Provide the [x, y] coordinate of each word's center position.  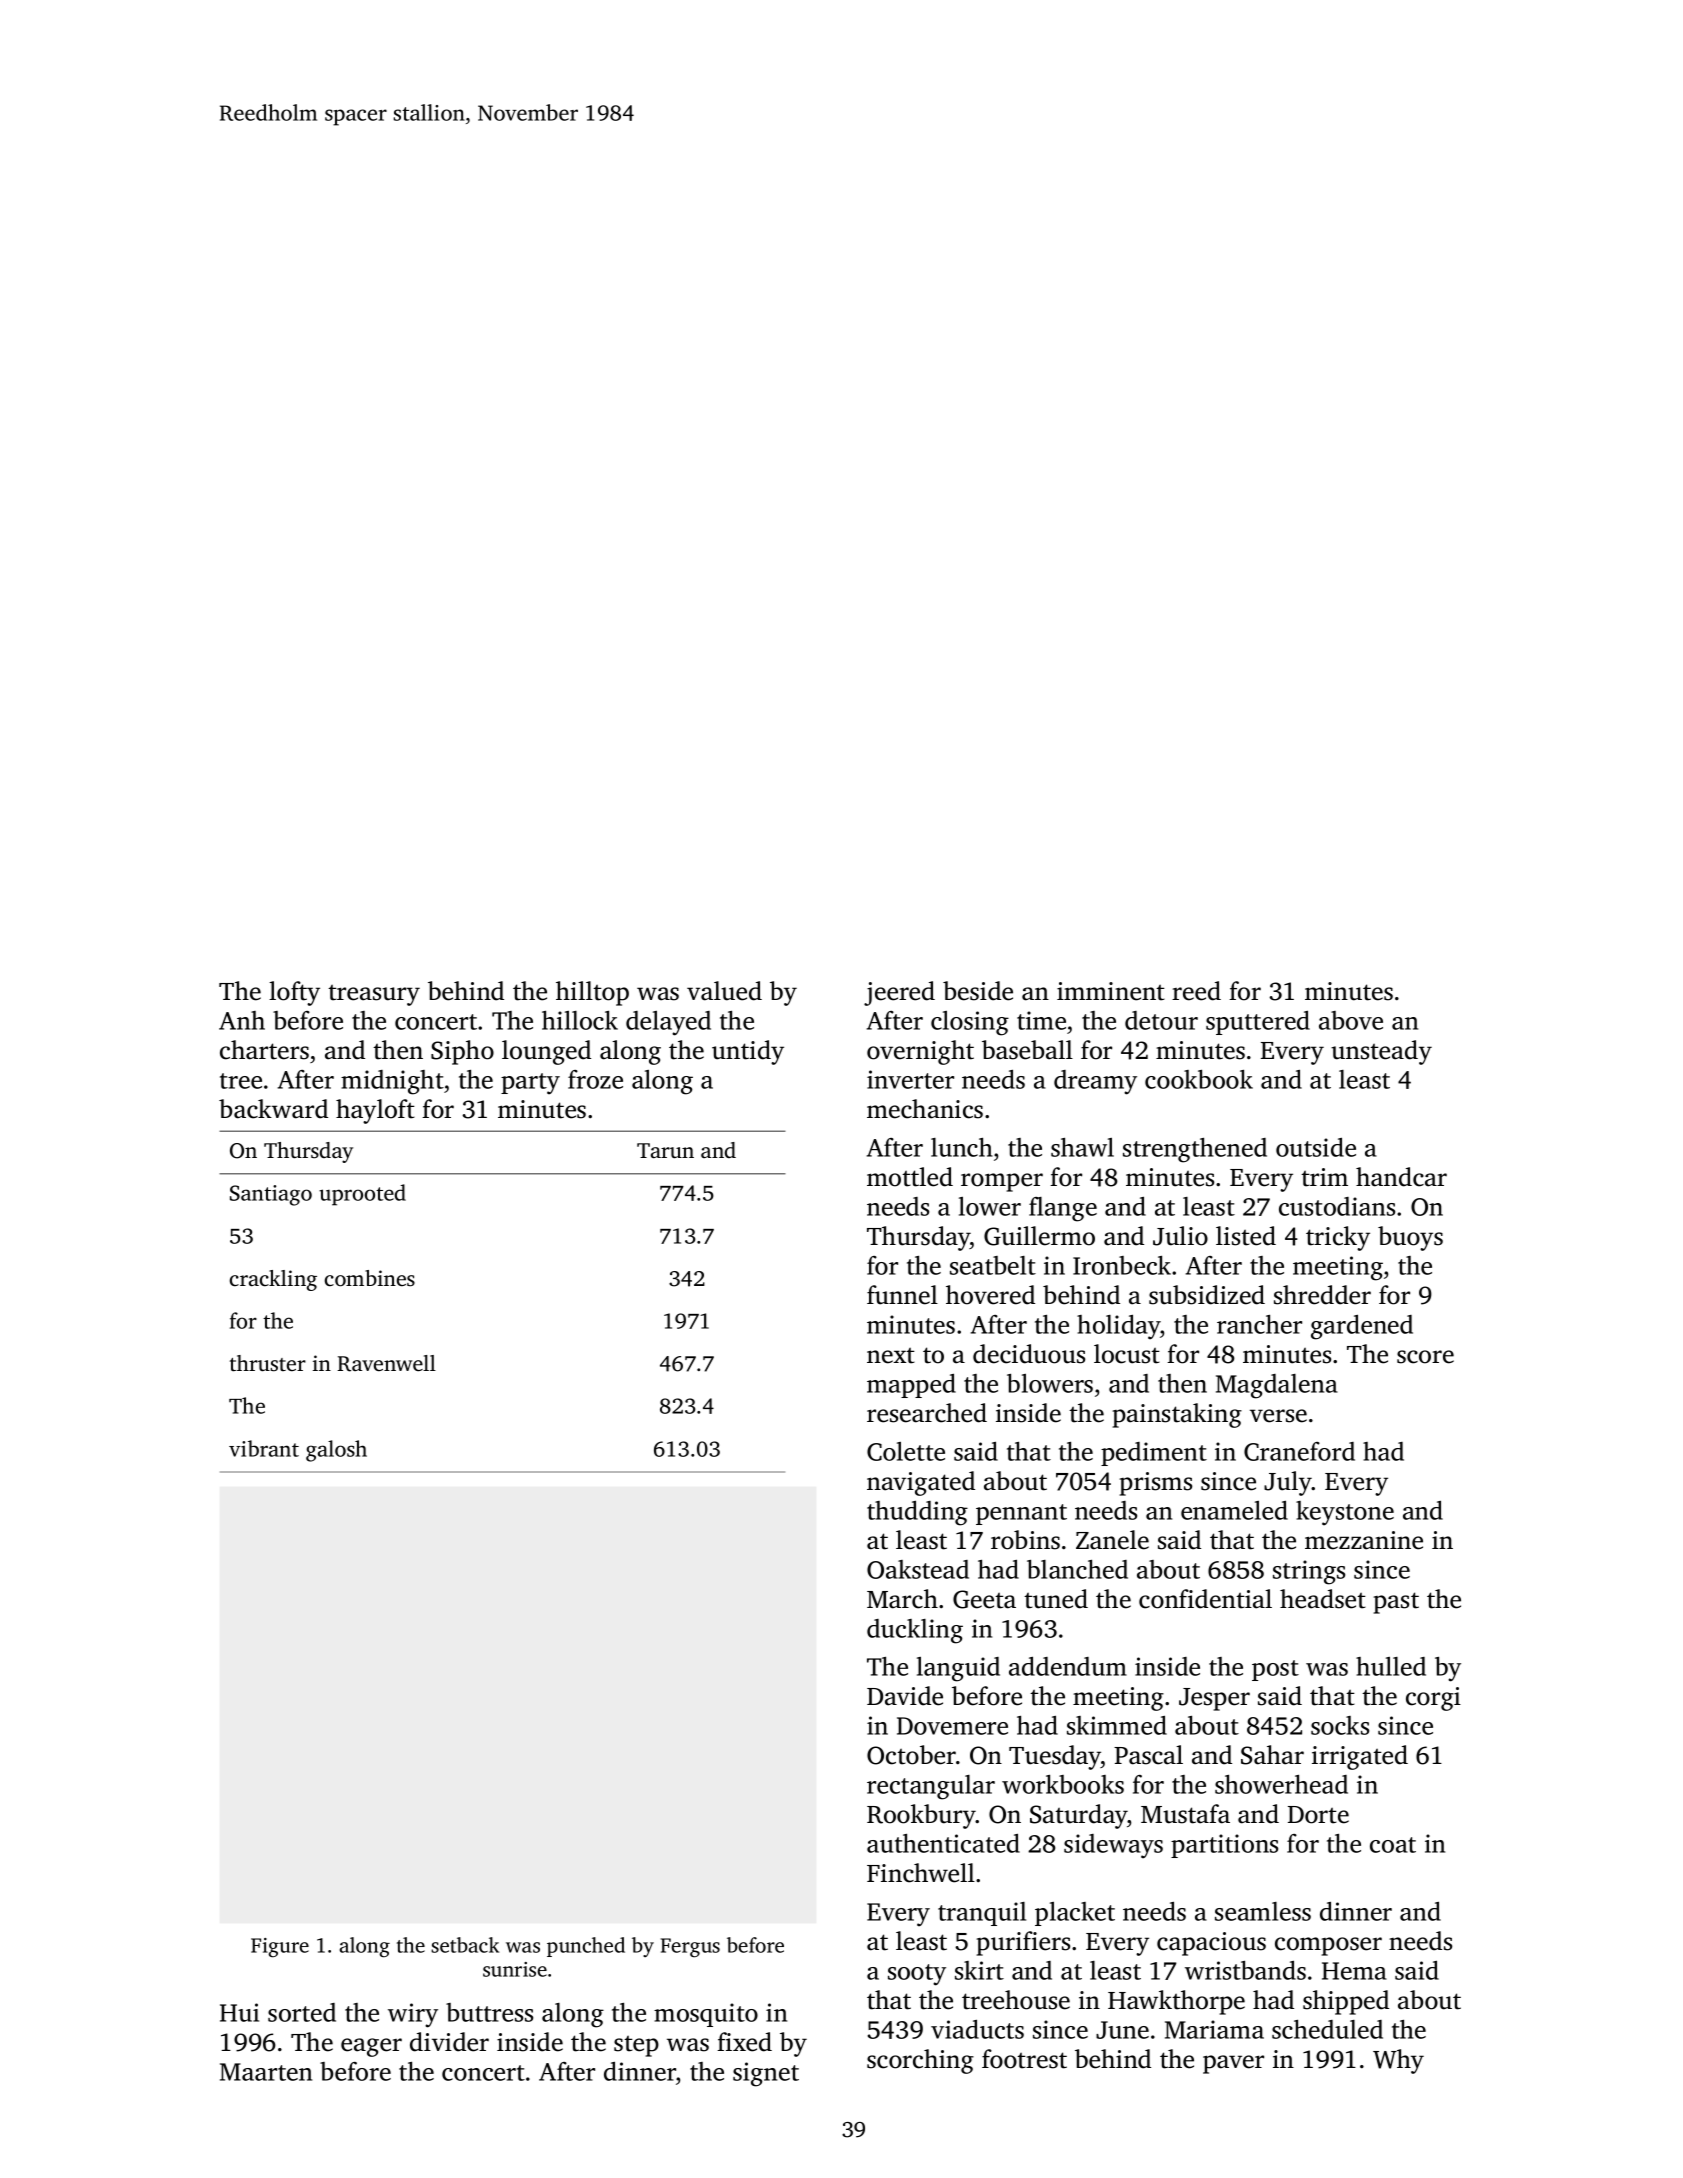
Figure [280, 1948]
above [1351, 1020]
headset [1323, 1599]
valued [724, 991]
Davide [905, 1696]
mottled [910, 1177]
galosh [336, 1451]
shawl [1082, 1147]
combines [370, 1278]
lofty [294, 993]
